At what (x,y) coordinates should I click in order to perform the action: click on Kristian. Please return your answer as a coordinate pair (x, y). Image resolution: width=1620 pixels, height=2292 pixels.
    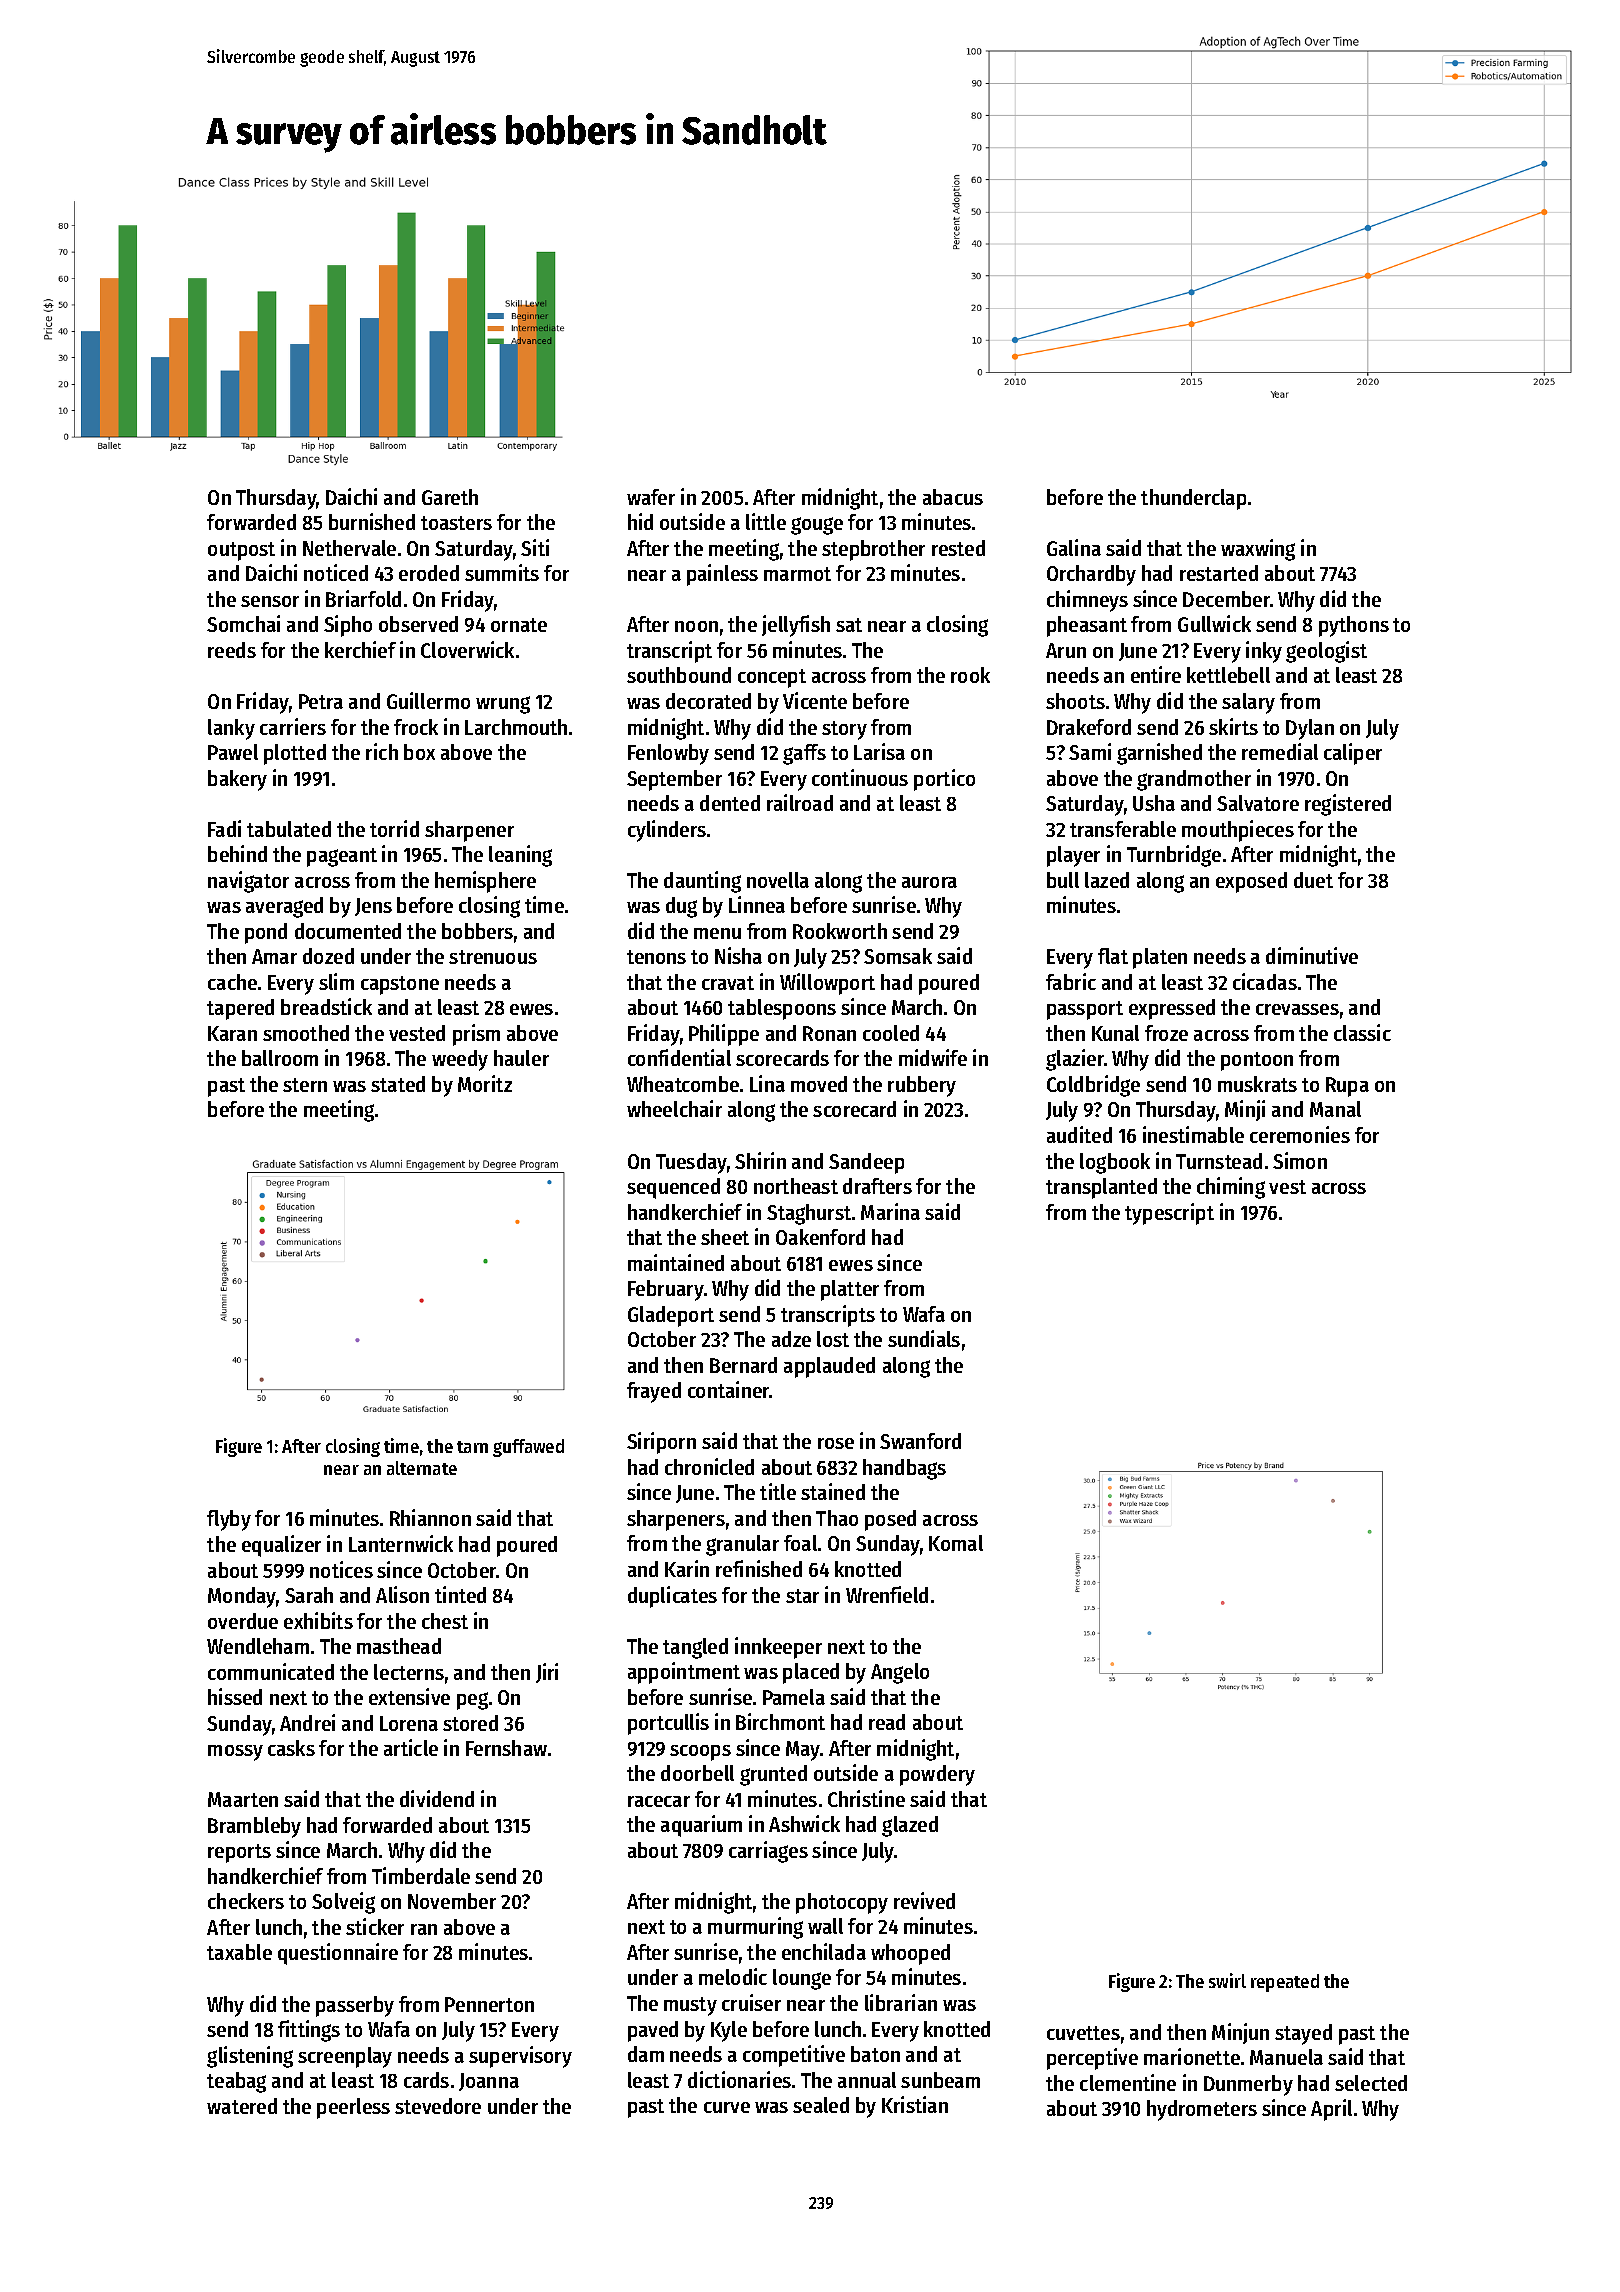
    Looking at the image, I should click on (915, 2104).
